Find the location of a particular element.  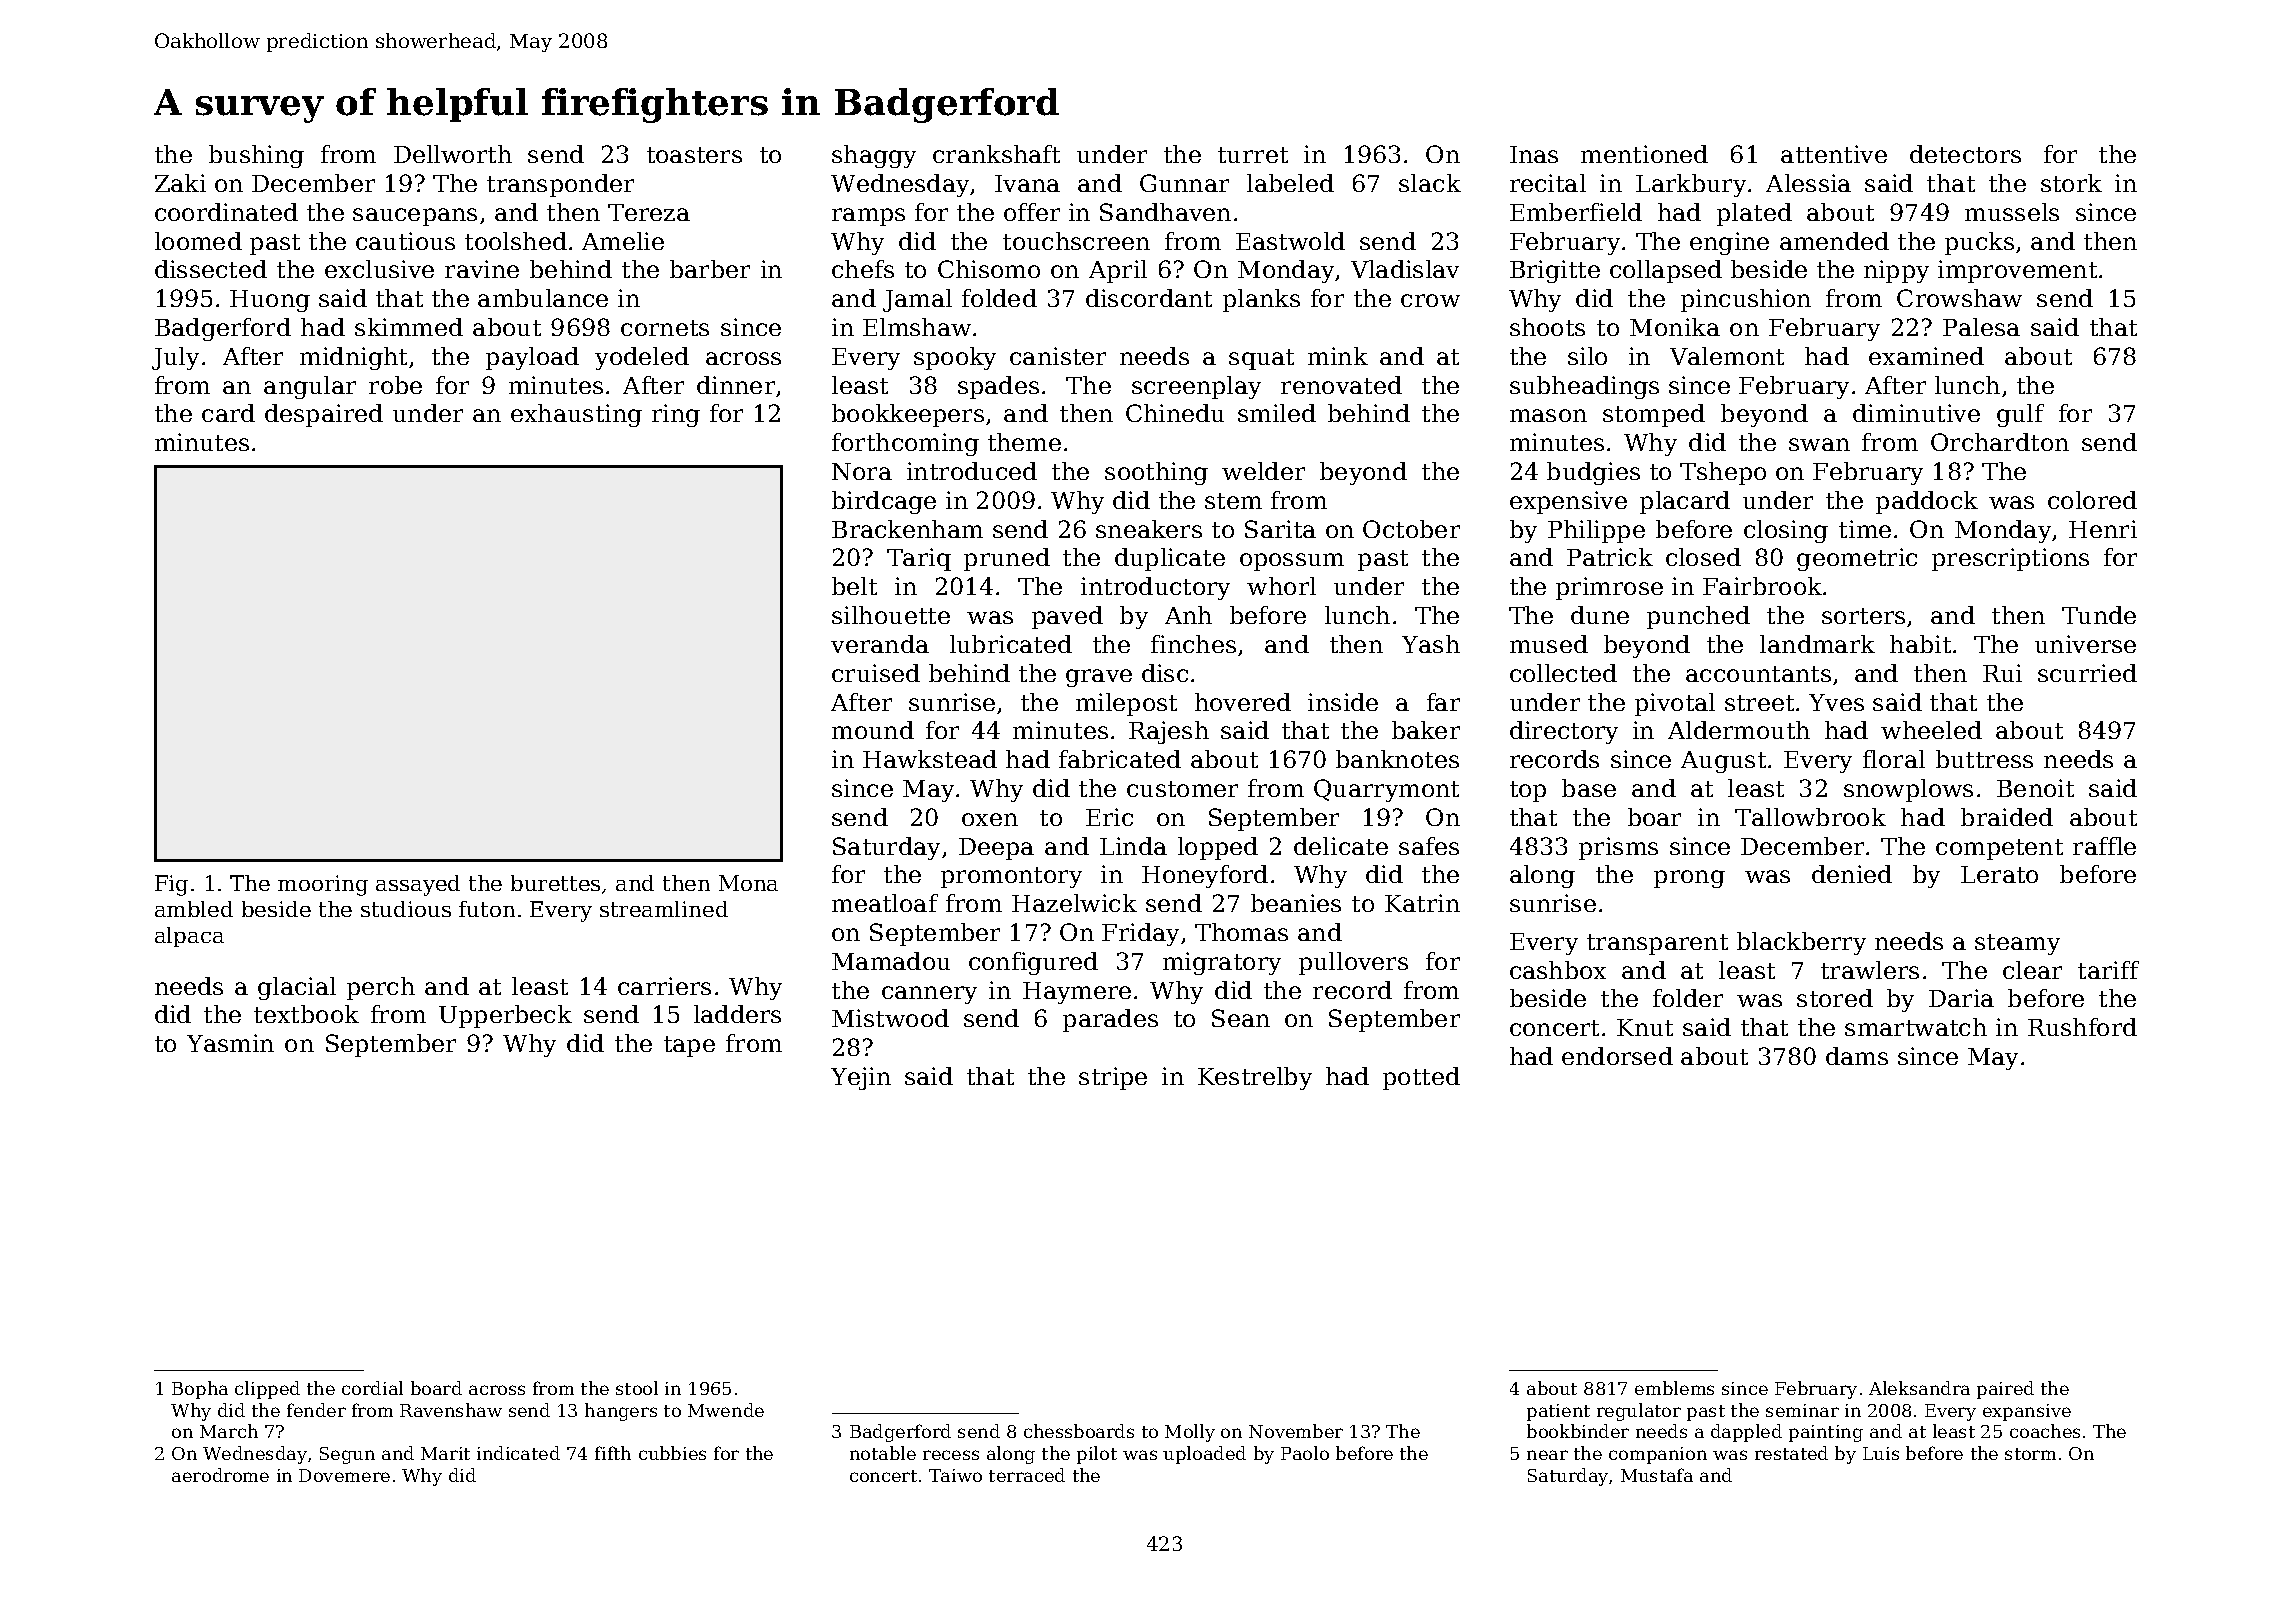

Yejin is located at coordinates (861, 1078).
